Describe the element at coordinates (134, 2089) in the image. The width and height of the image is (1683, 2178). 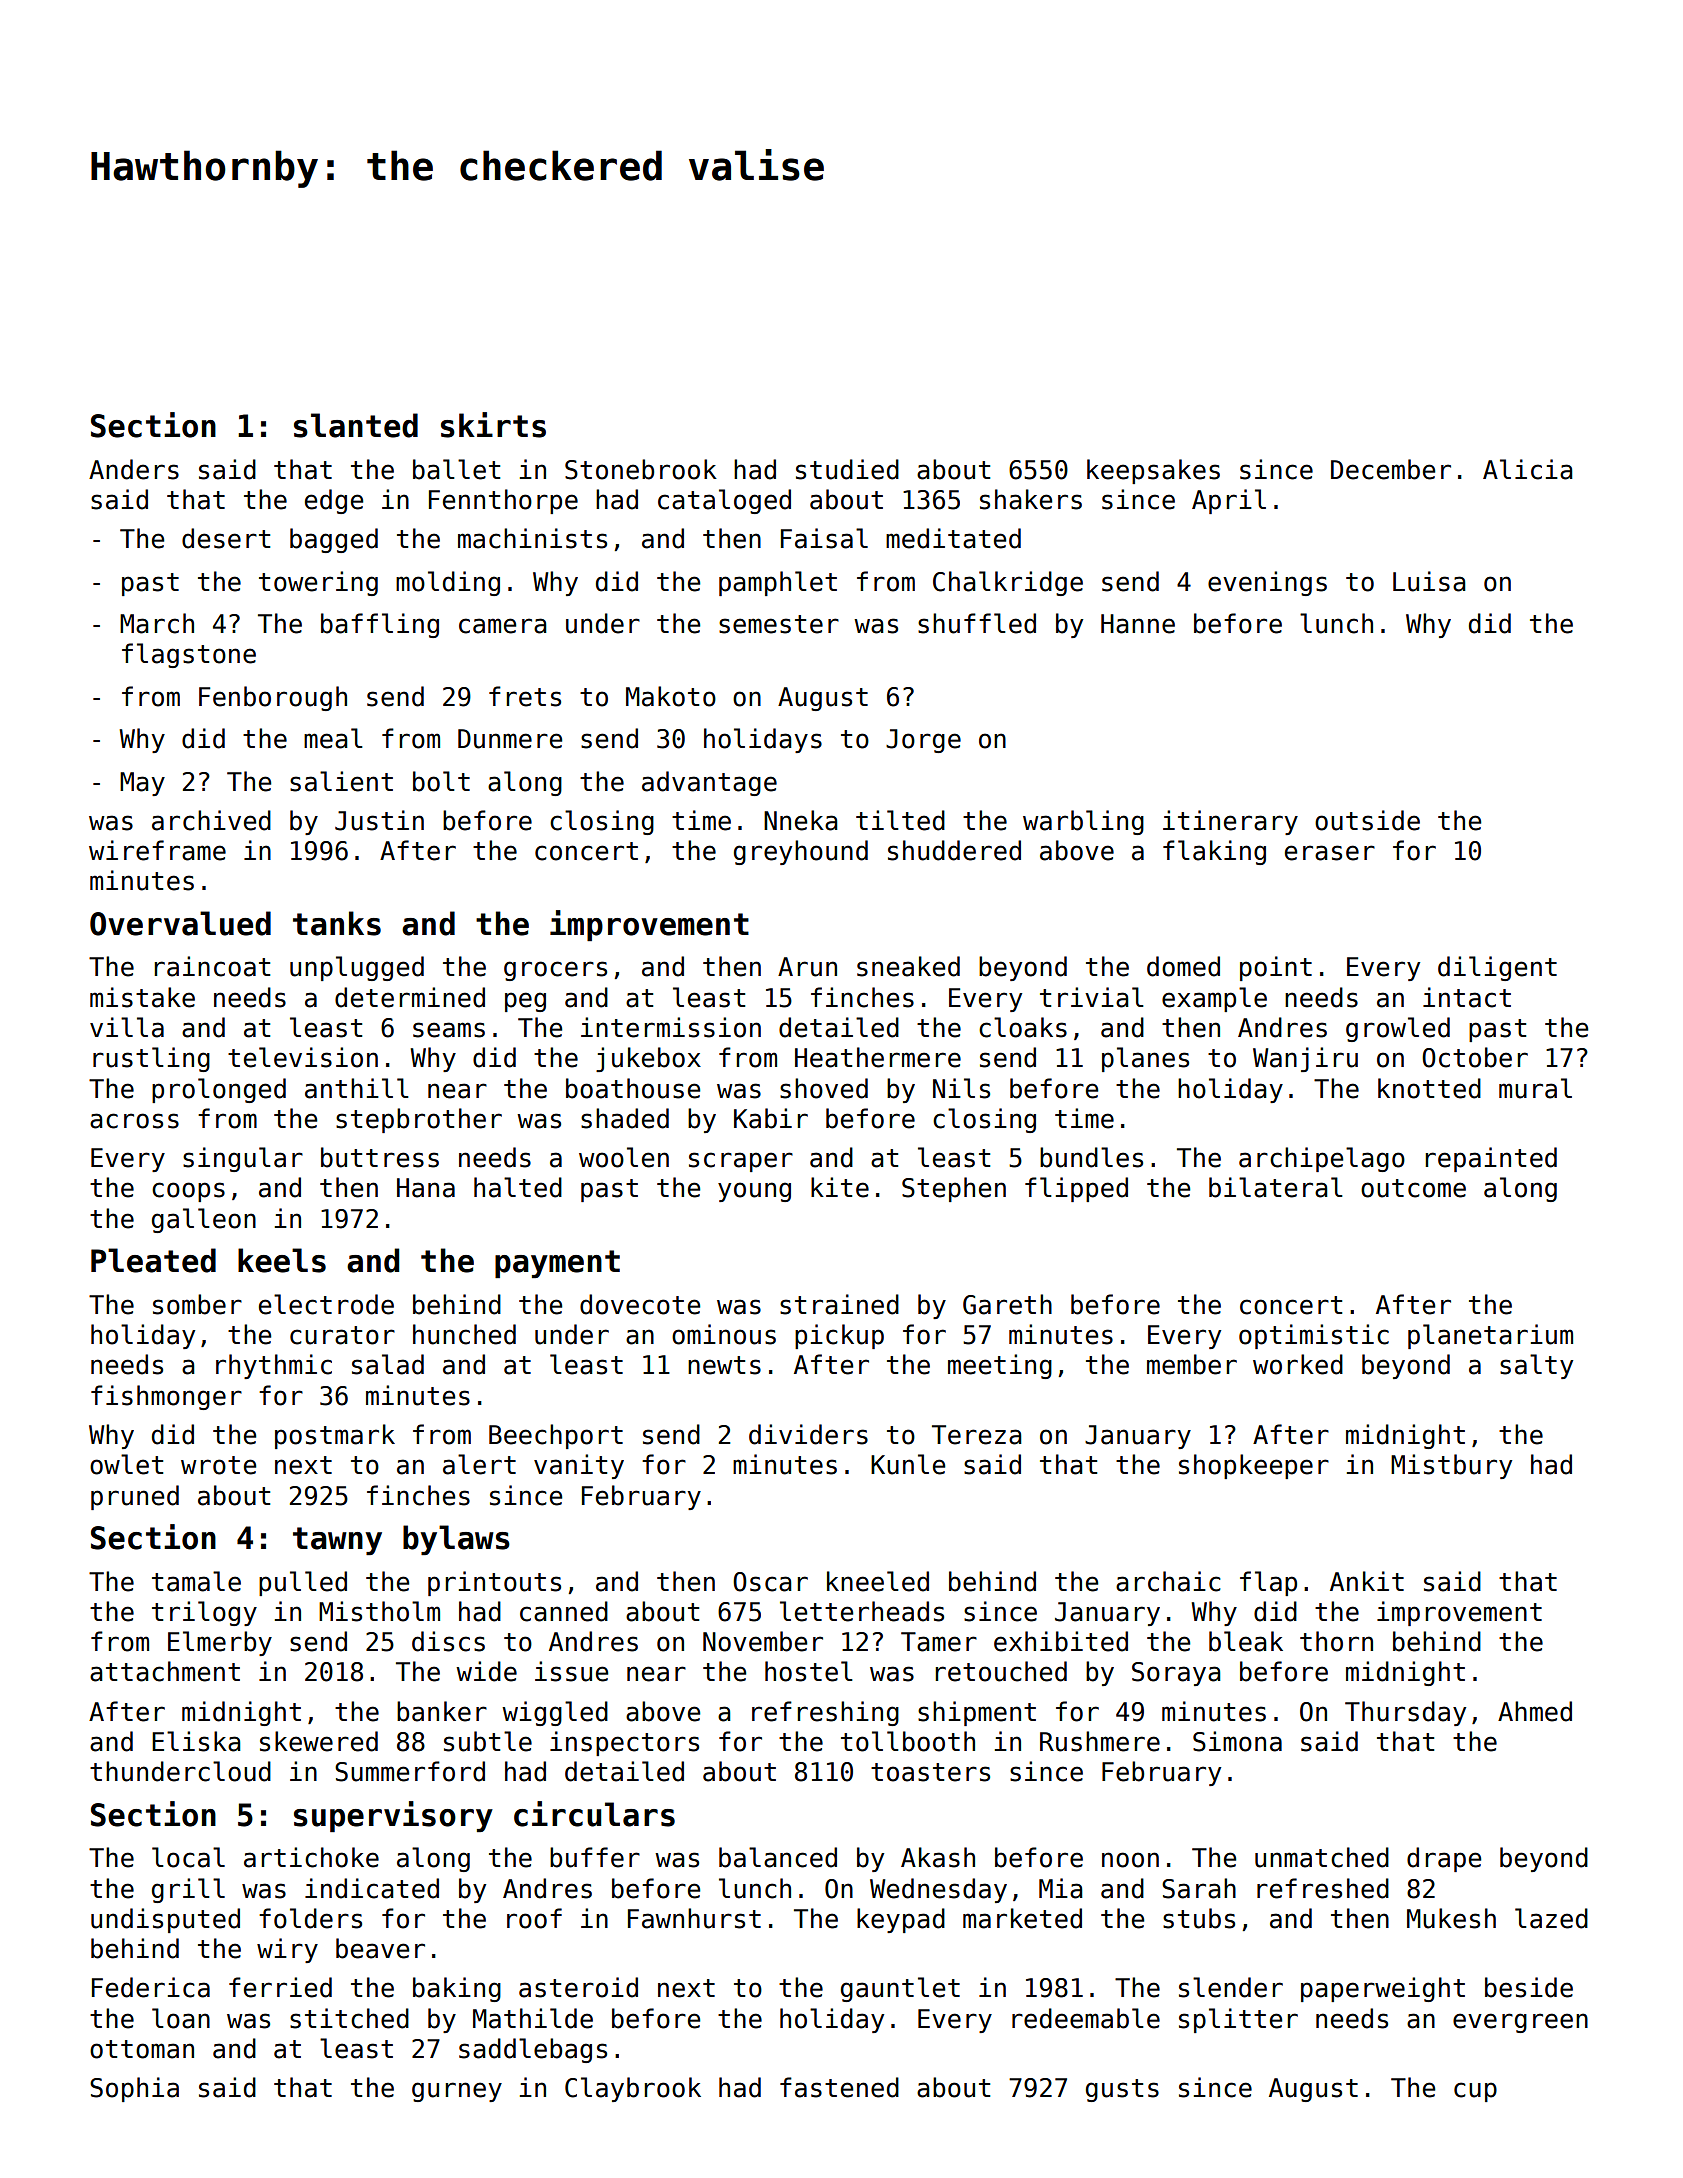
I see `Sophia` at that location.
